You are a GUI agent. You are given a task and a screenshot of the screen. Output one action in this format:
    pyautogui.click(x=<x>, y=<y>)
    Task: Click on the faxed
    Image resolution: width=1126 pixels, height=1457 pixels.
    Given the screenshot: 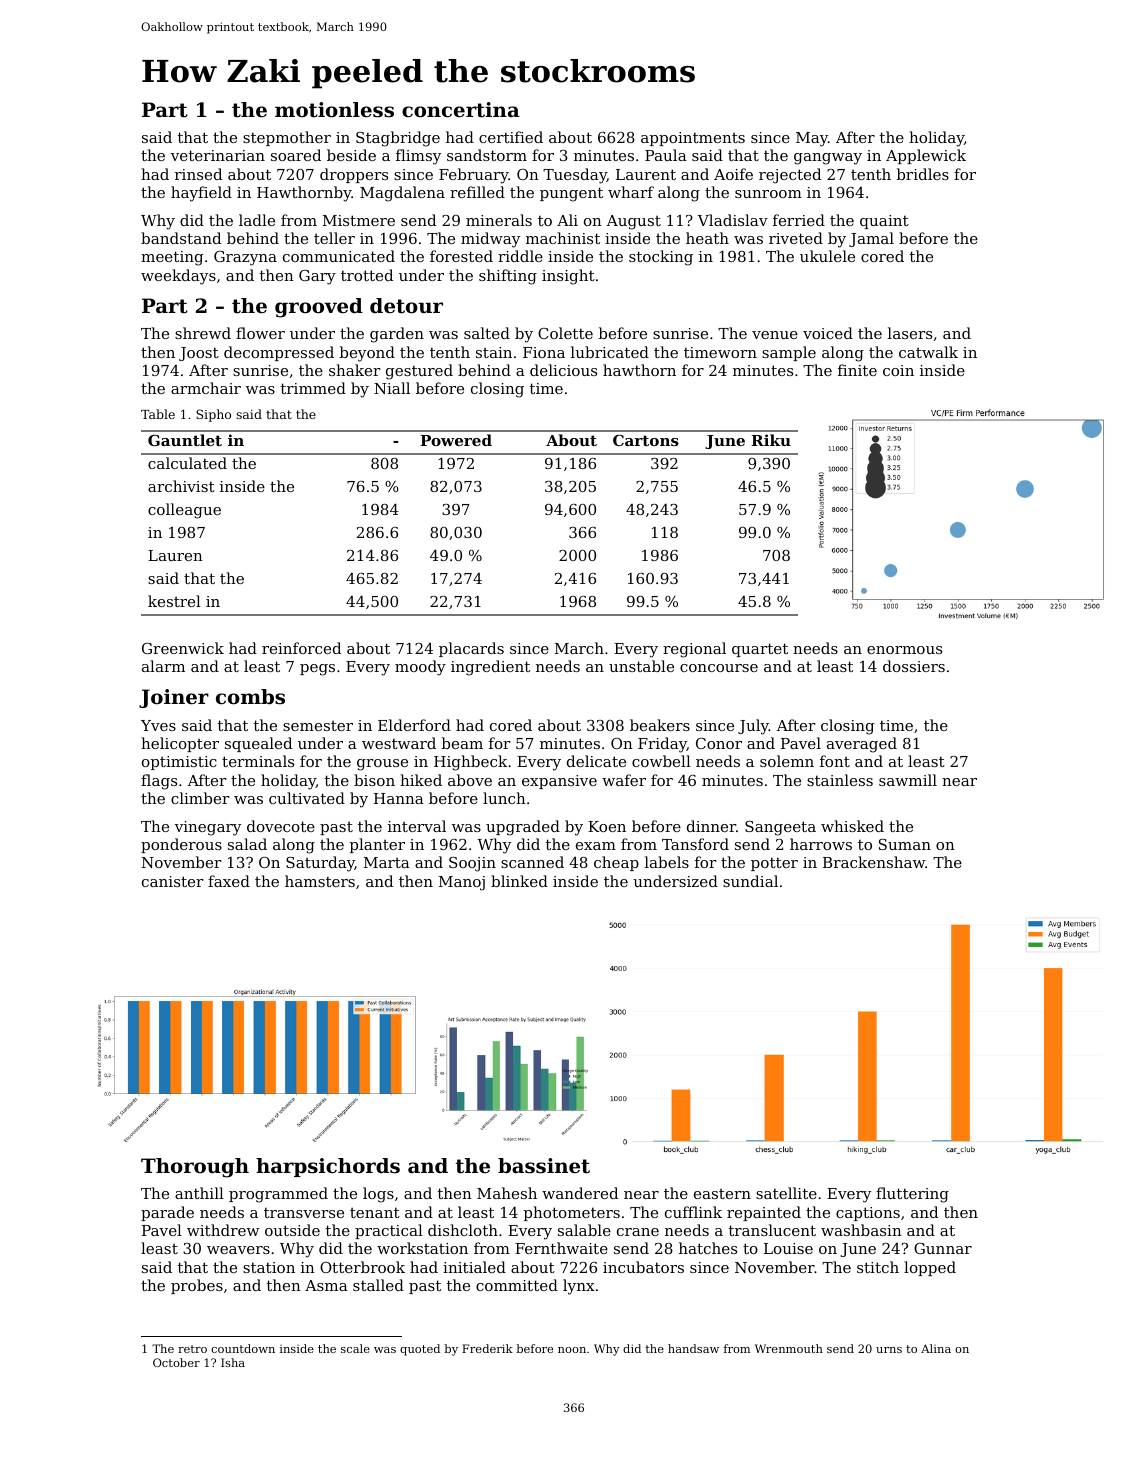 What is the action you would take?
    pyautogui.click(x=229, y=881)
